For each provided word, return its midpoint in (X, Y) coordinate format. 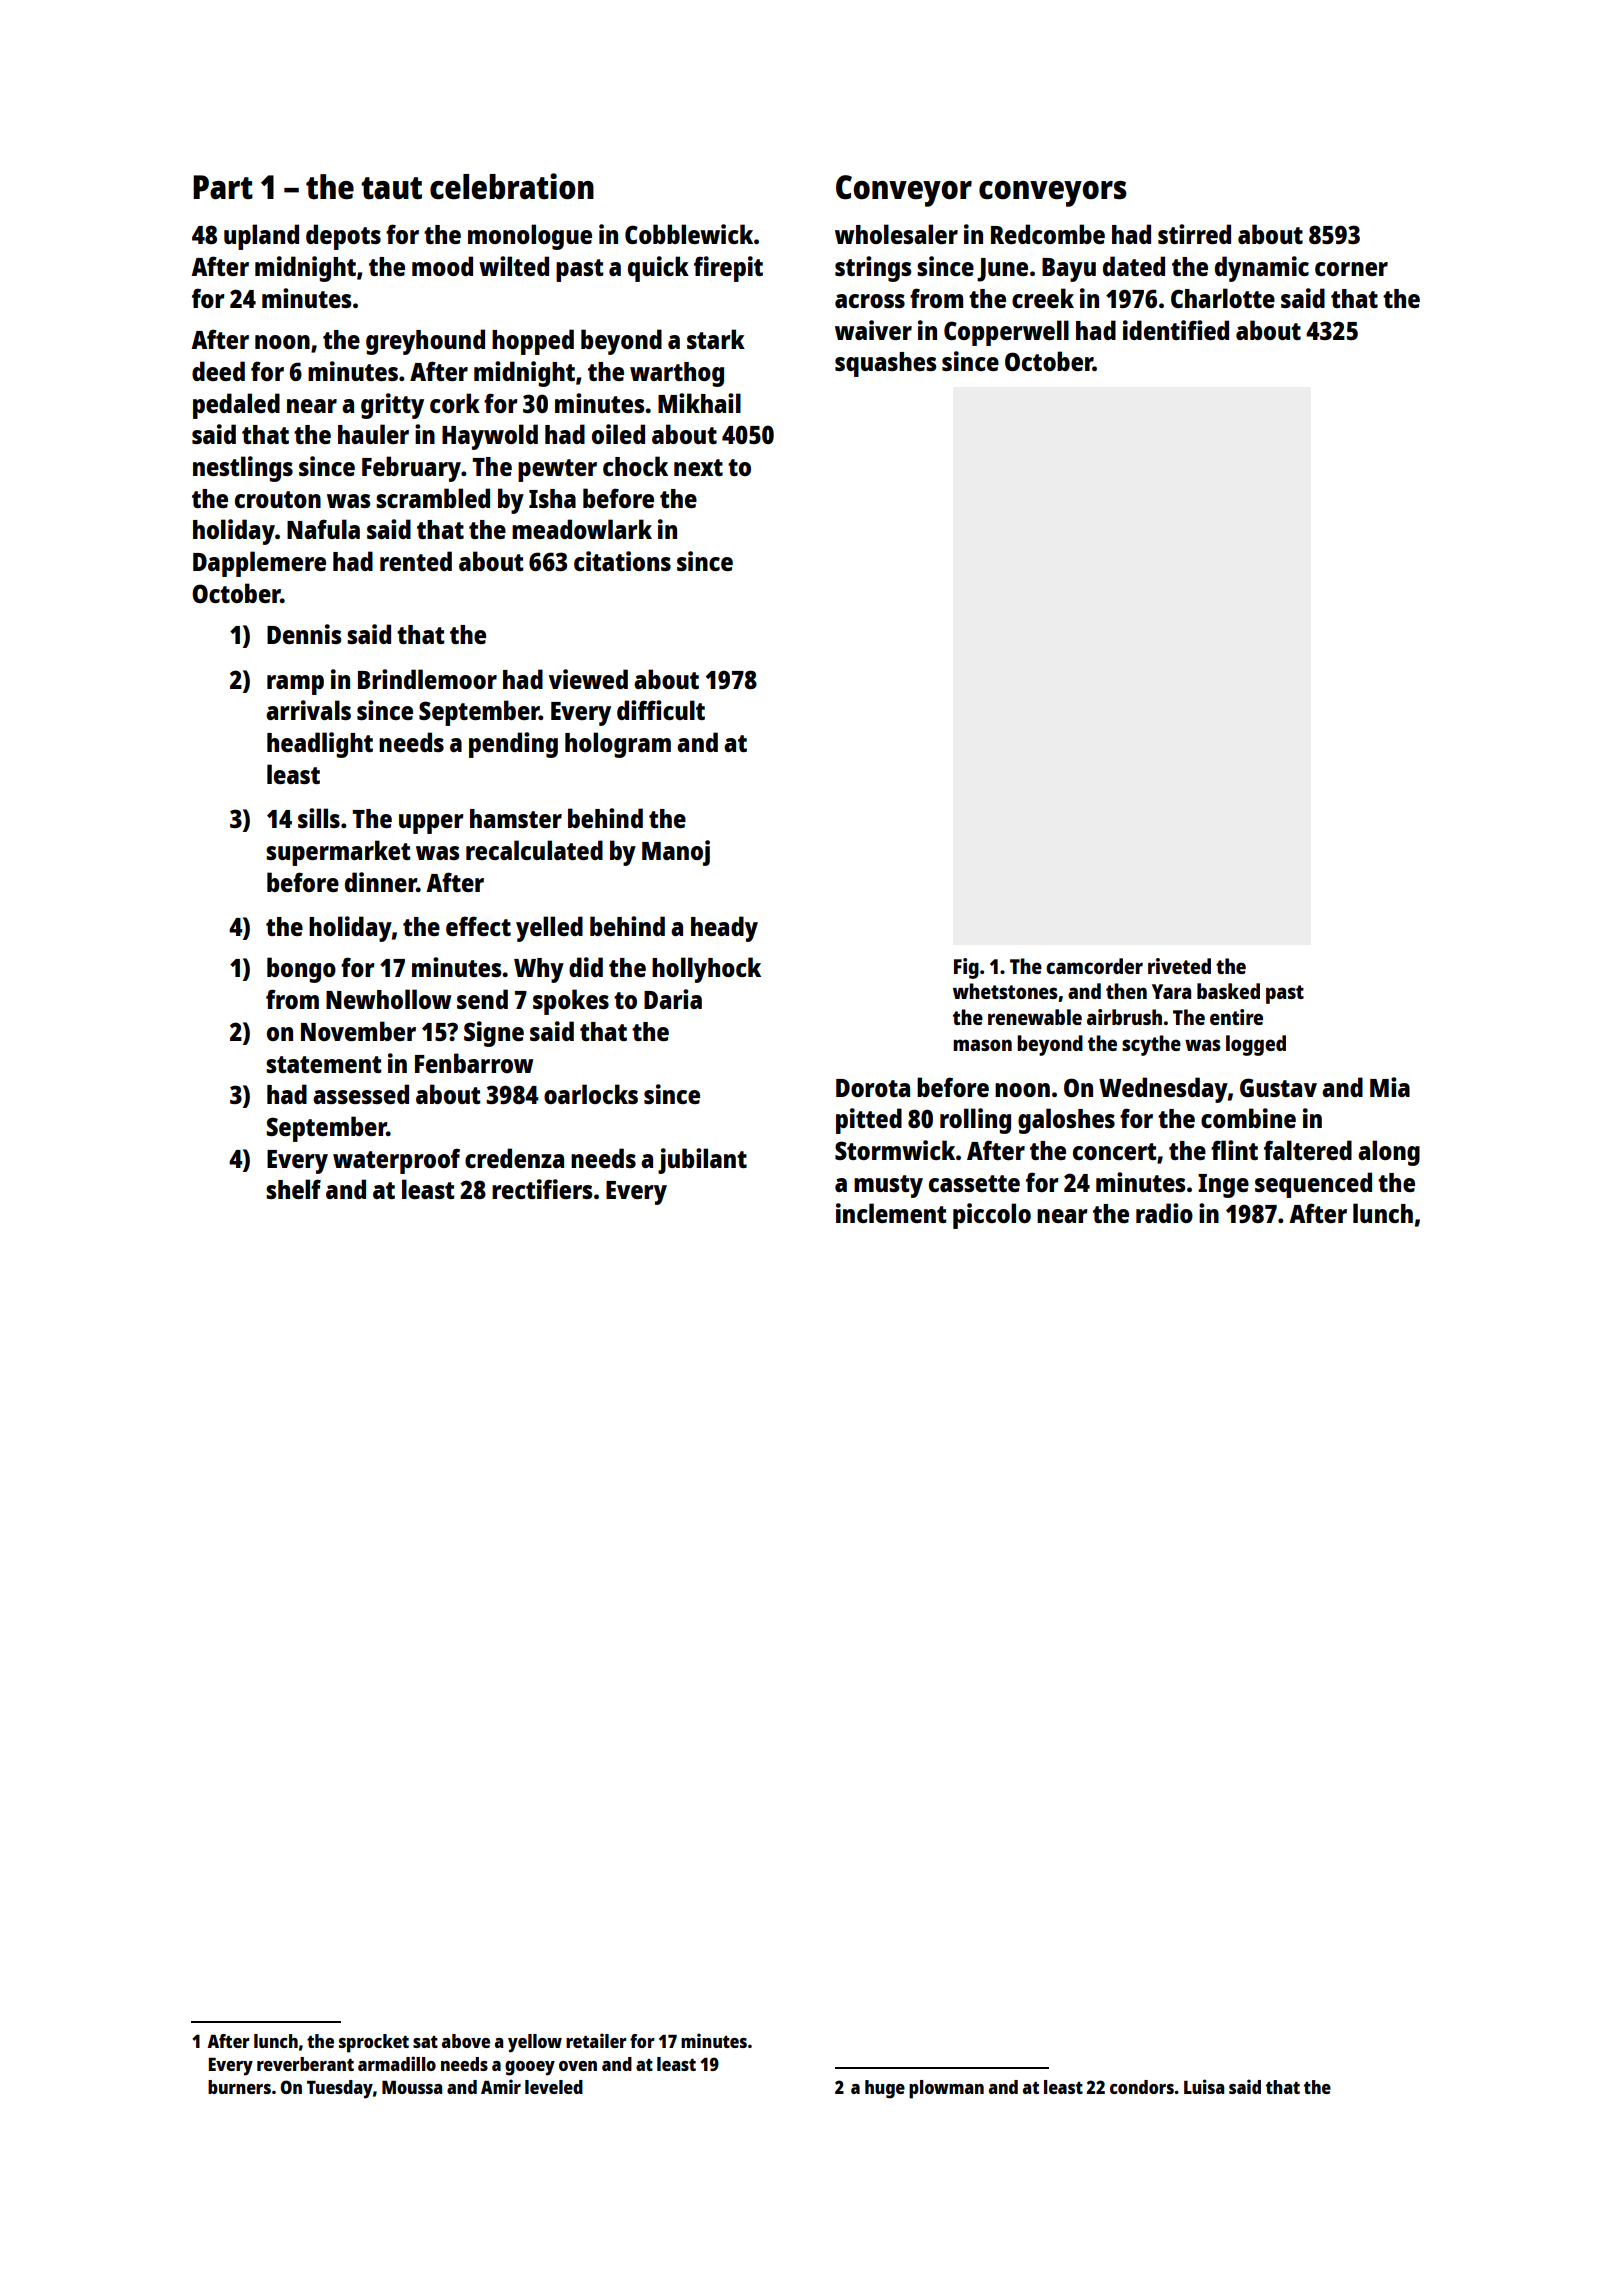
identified (1176, 330)
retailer (596, 2040)
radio (1164, 1213)
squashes (885, 364)
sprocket (374, 2043)
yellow (535, 2043)
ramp (295, 685)
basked (1228, 991)
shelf (293, 1189)
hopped (533, 342)
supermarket (338, 853)
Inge (1223, 1186)
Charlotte (1223, 298)
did (586, 967)
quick (658, 269)
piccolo (992, 1216)
